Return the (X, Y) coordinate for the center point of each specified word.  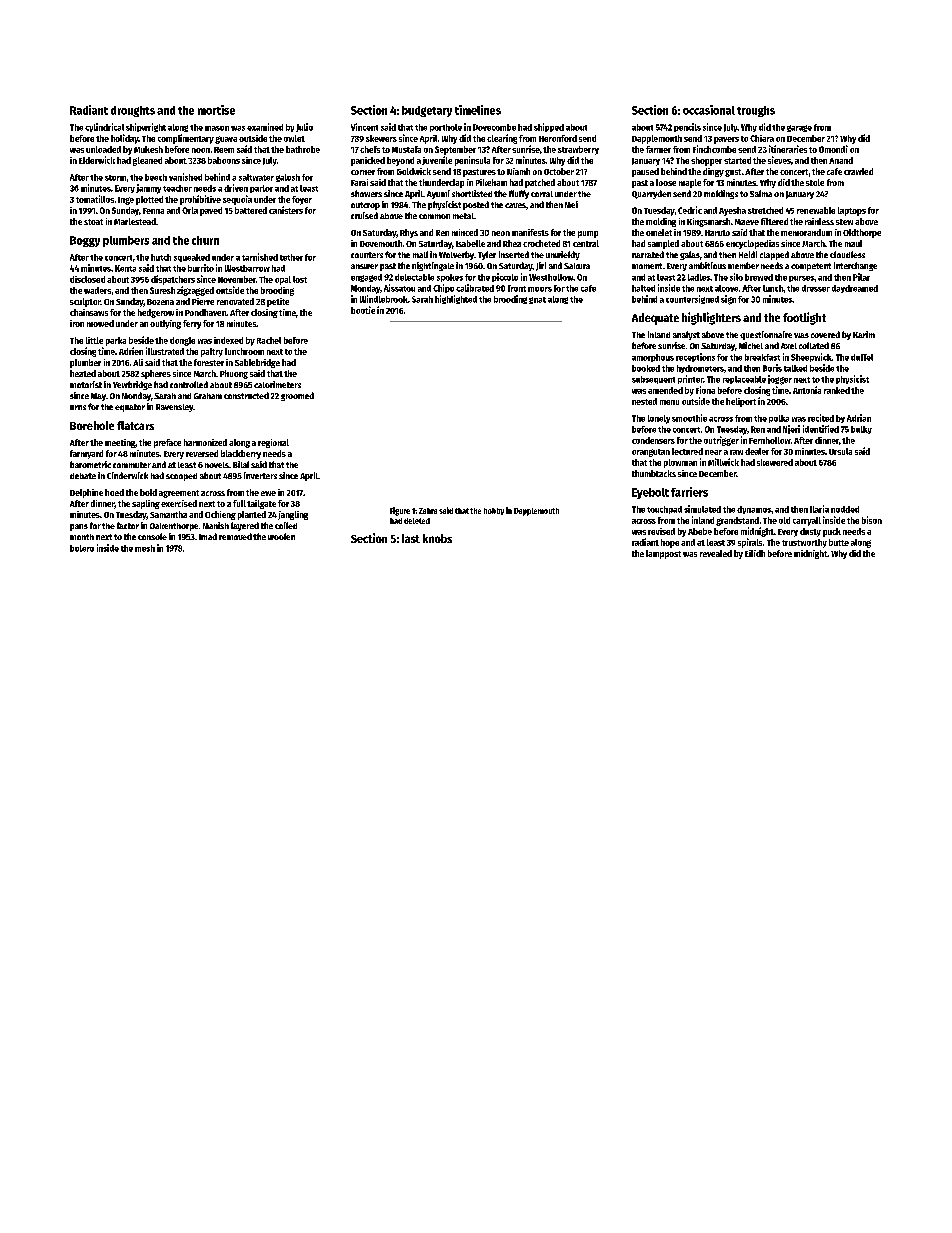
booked (646, 368)
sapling (146, 504)
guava (226, 140)
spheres (156, 374)
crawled (858, 171)
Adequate (655, 319)
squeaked (192, 258)
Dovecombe (494, 127)
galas (690, 255)
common (434, 216)
